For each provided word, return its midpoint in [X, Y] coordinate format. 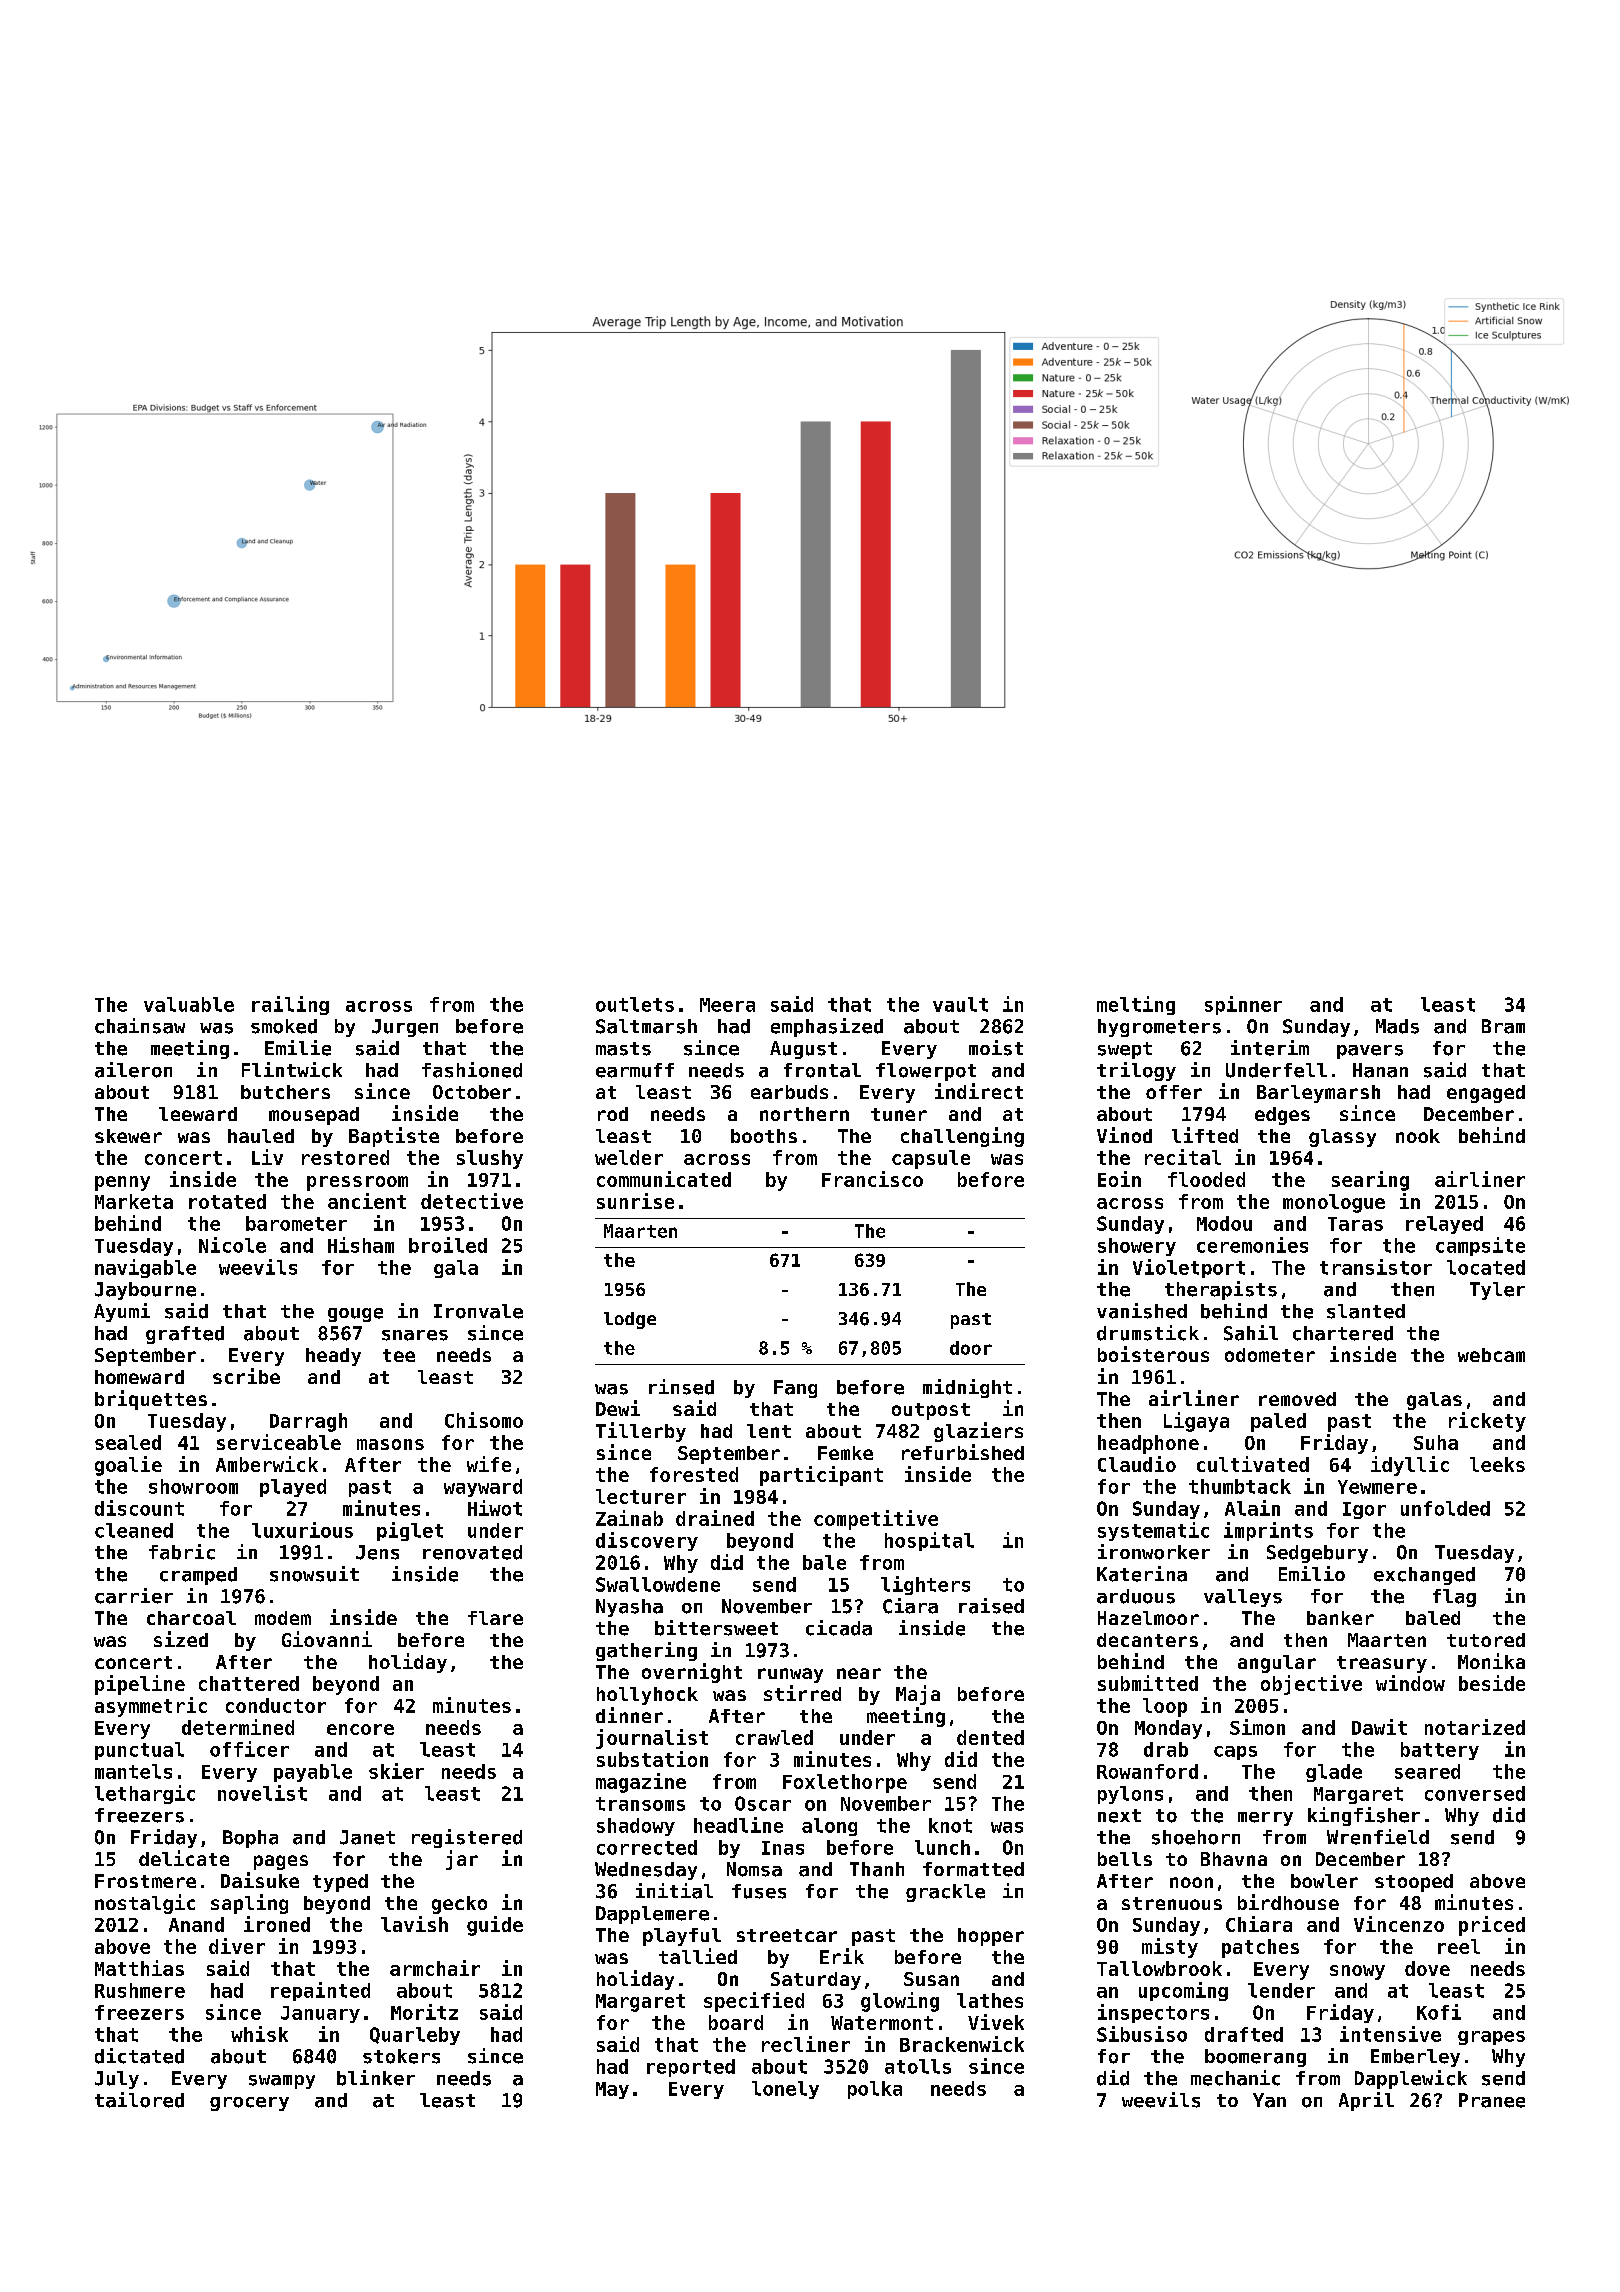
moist [996, 1048]
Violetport [1189, 1268]
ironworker [1154, 1552]
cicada [839, 1628]
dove [1427, 1968]
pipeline [140, 1685]
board [736, 2022]
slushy [490, 1159]
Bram [1503, 1026]
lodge [630, 1320]
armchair [435, 1968]
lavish [414, 1924]
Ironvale [478, 1311]
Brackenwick [962, 2044]
